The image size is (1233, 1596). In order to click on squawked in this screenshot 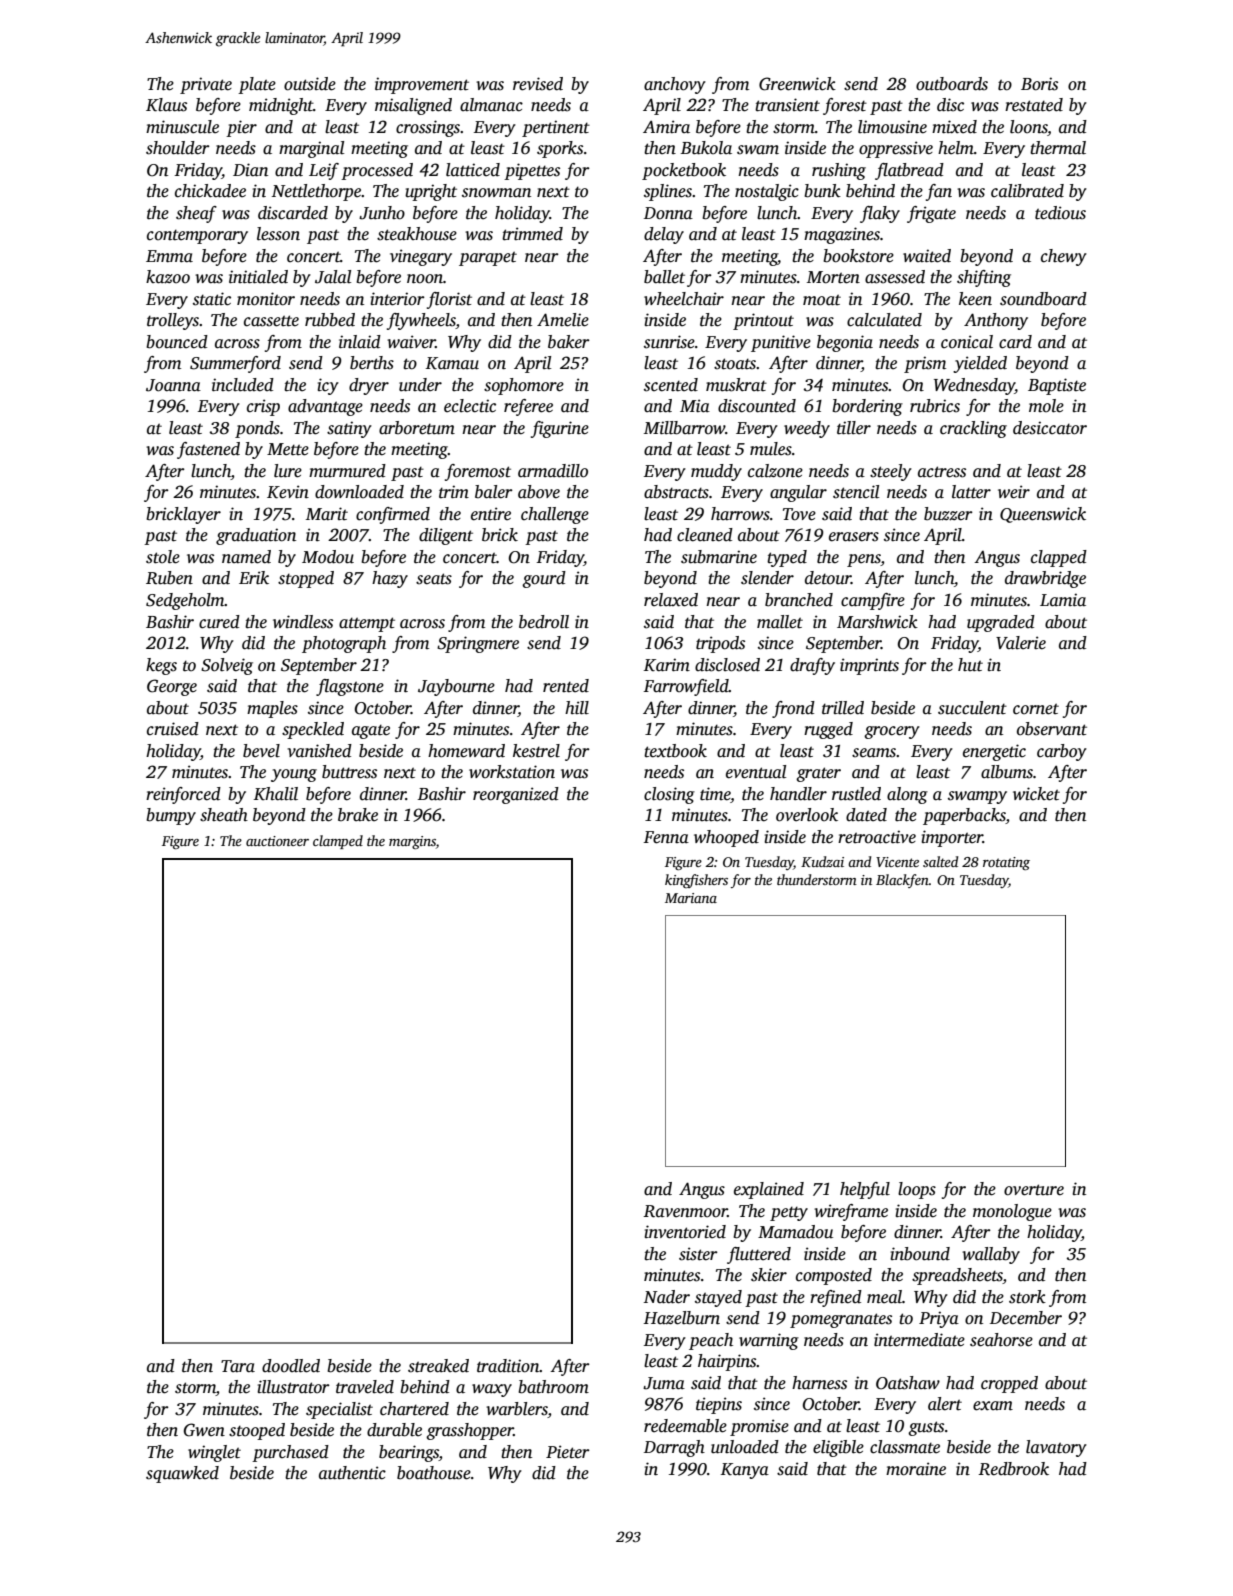, I will do `click(182, 1474)`.
